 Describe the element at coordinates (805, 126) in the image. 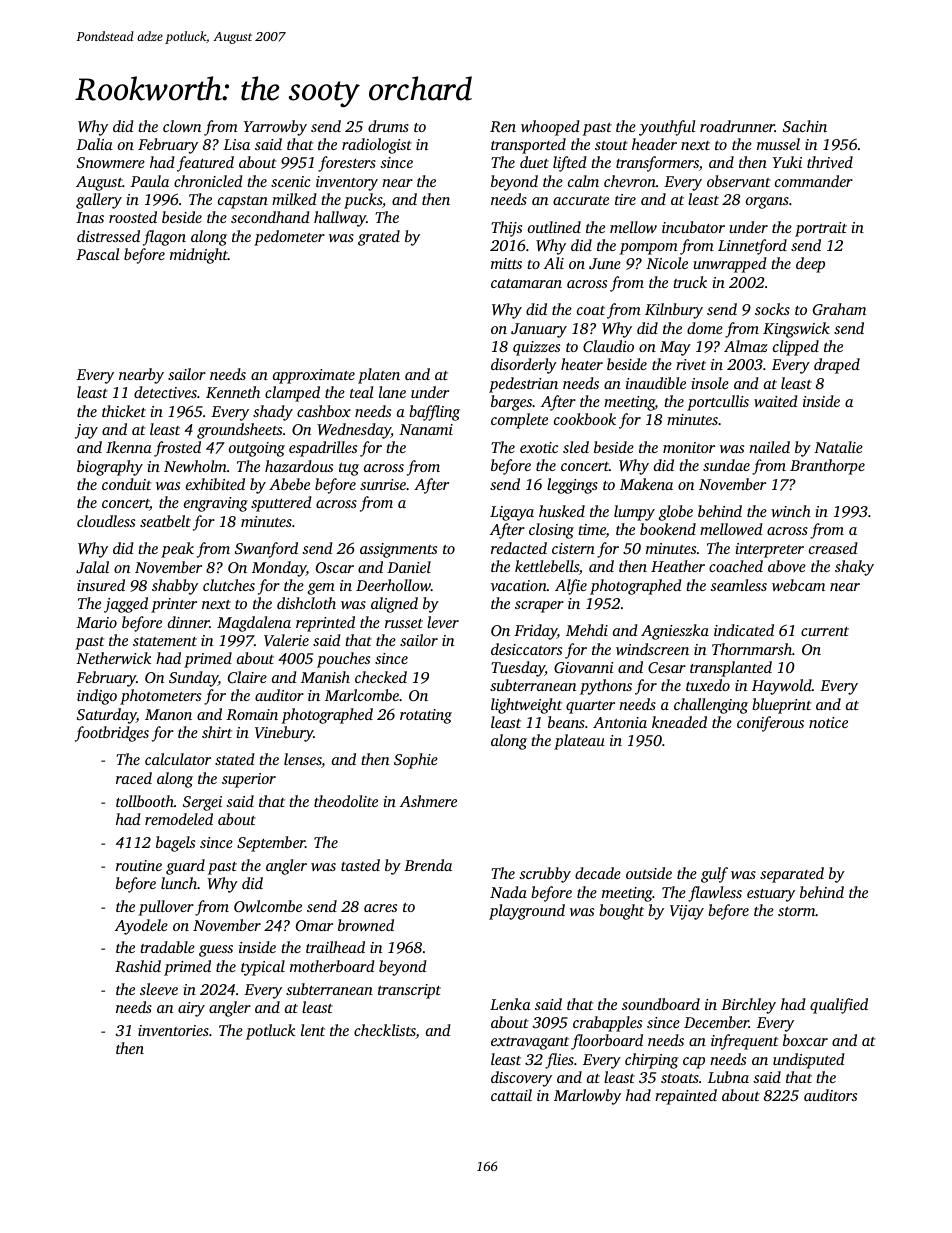

I see `Sachin` at that location.
